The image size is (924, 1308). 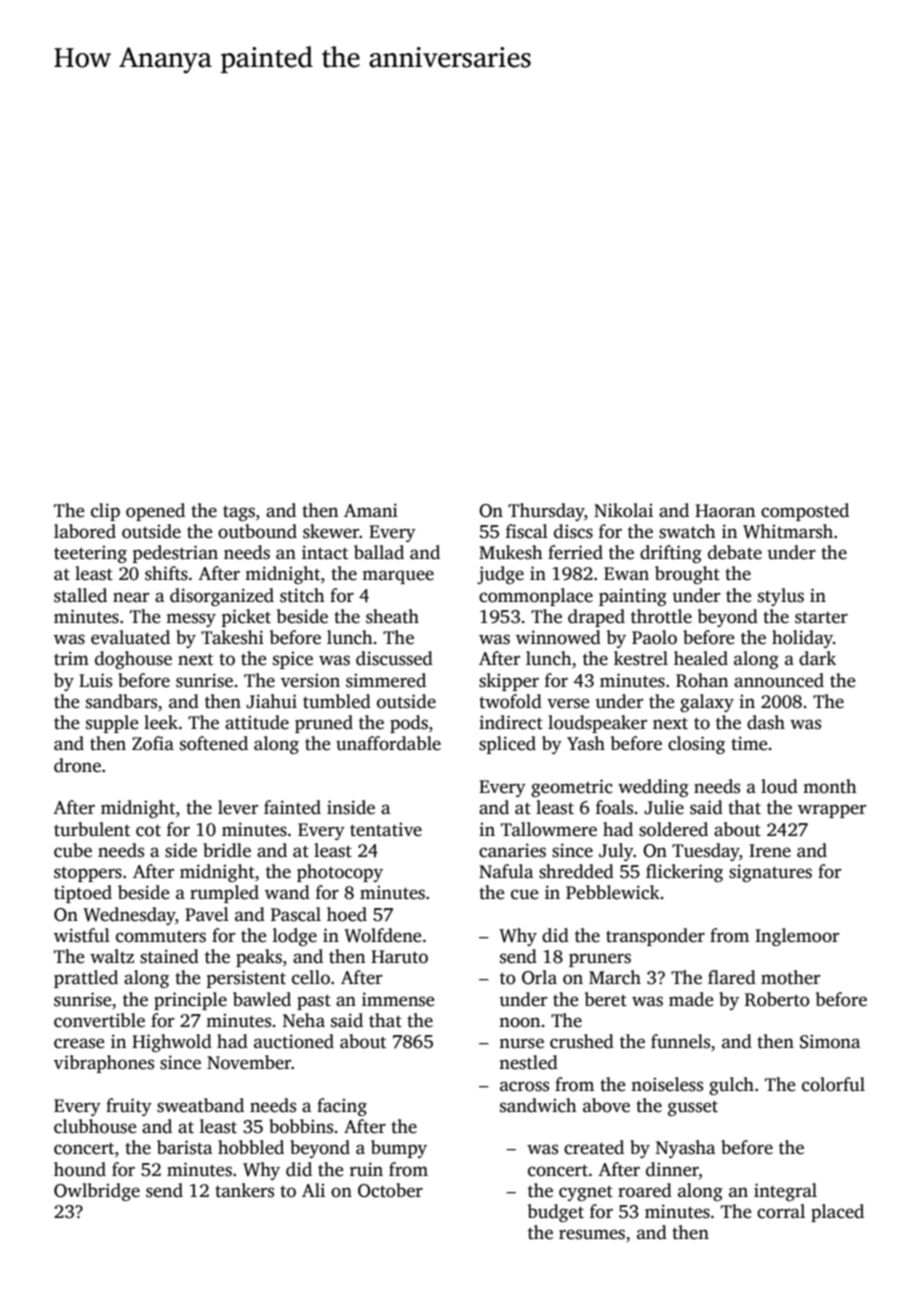 What do you see at coordinates (383, 935) in the screenshot?
I see `Wolfdene` at bounding box center [383, 935].
